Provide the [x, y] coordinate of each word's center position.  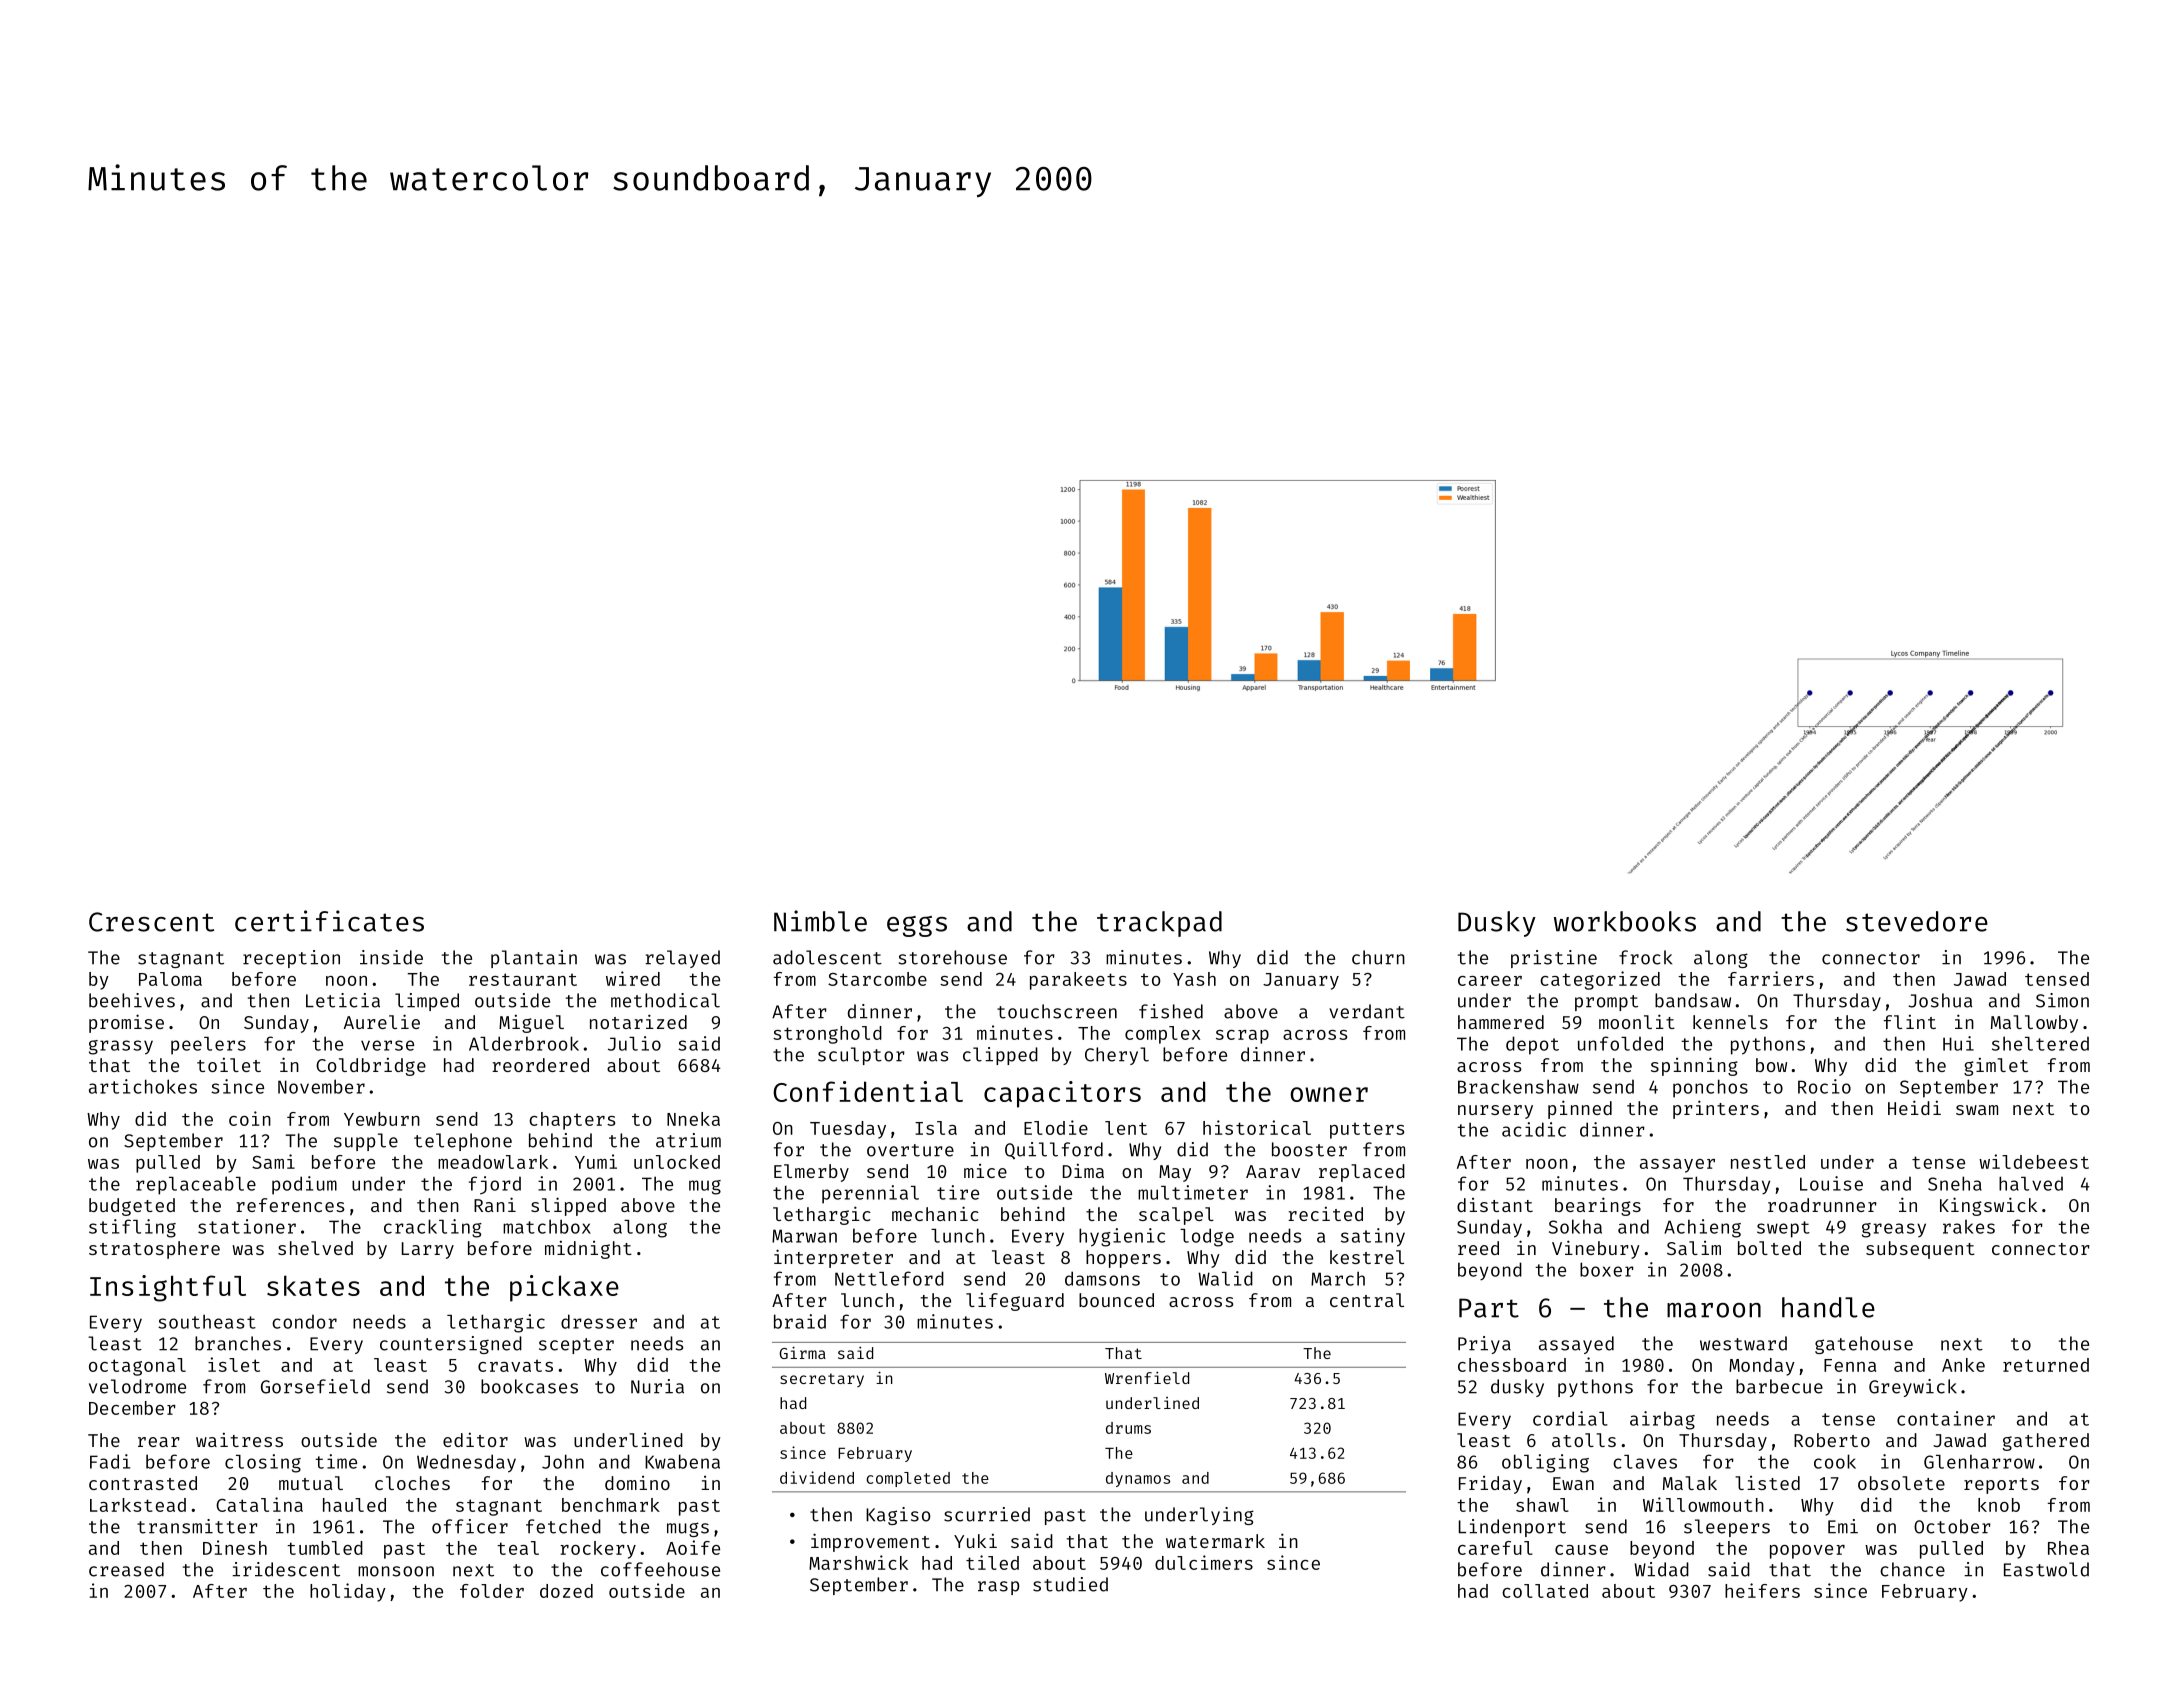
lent [1126, 1128]
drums [1128, 1428]
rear [159, 1442]
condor [304, 1321]
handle [1828, 1307]
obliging [1545, 1463]
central [1367, 1300]
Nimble [820, 921]
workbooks [1625, 921]
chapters [572, 1121]
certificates [329, 921]
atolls [1584, 1440]
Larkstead [138, 1505]
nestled [1768, 1162]
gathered [2046, 1442]
